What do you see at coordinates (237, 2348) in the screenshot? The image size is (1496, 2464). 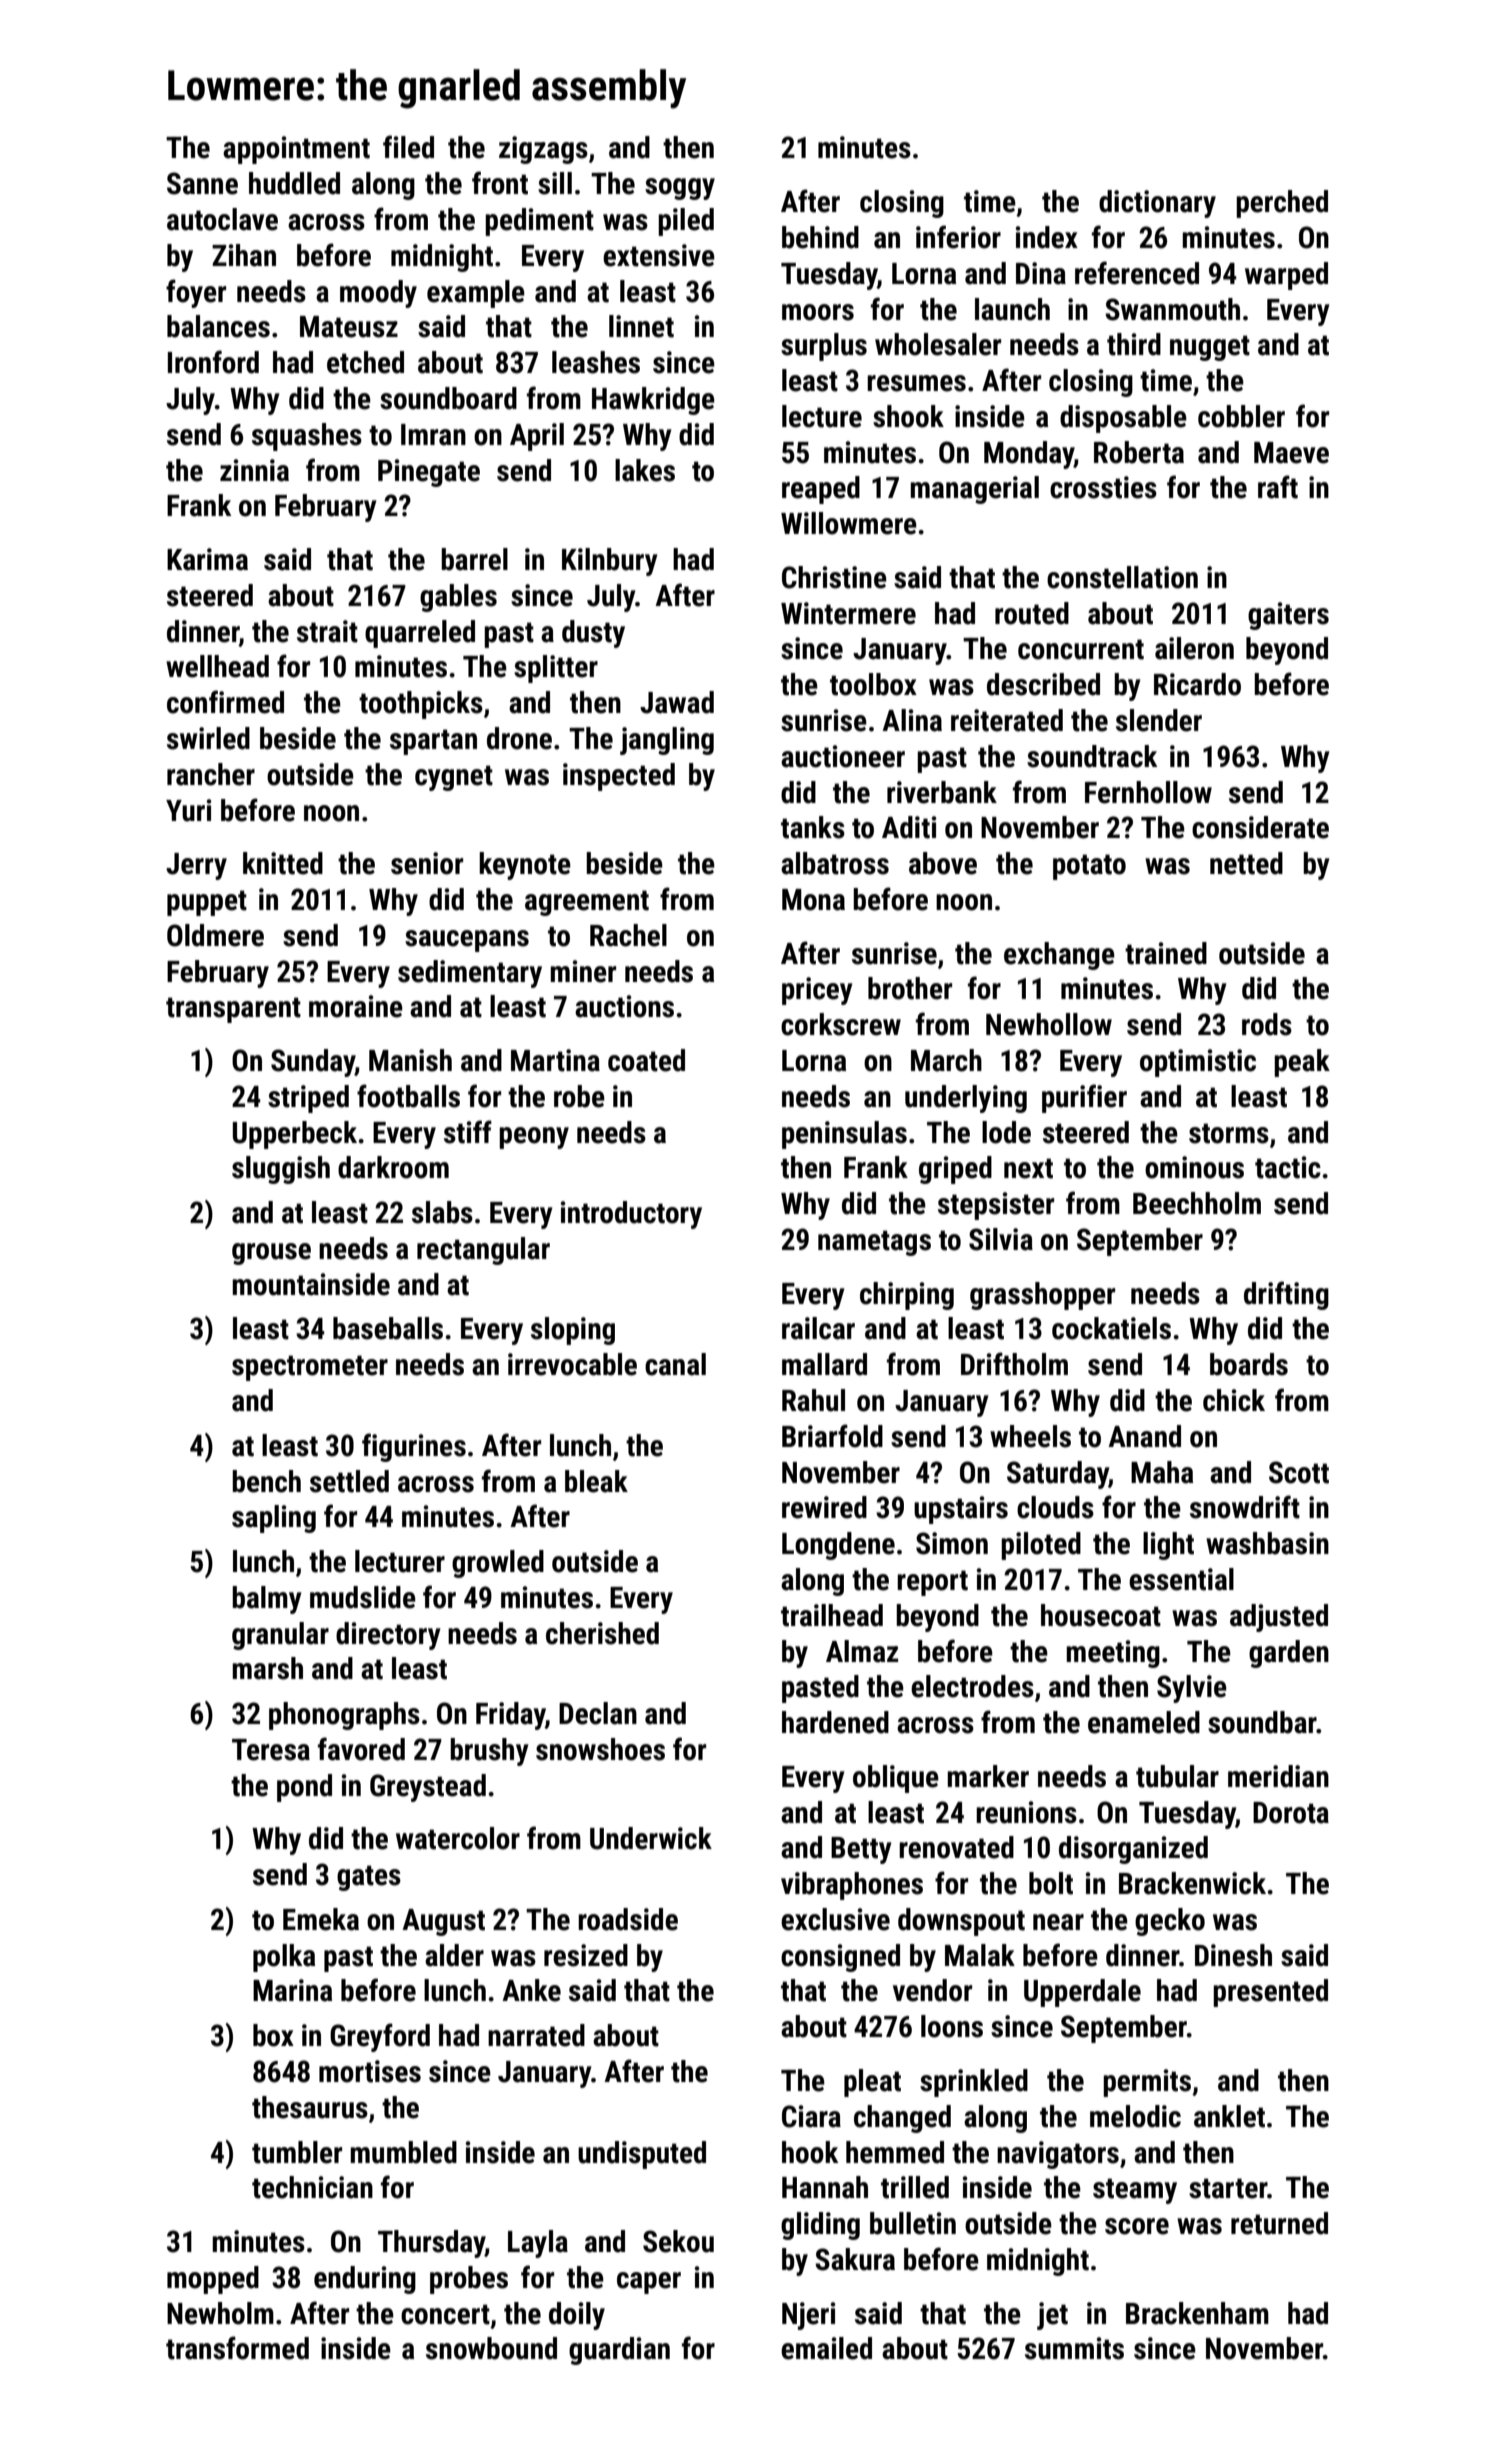 I see `transformed` at bounding box center [237, 2348].
